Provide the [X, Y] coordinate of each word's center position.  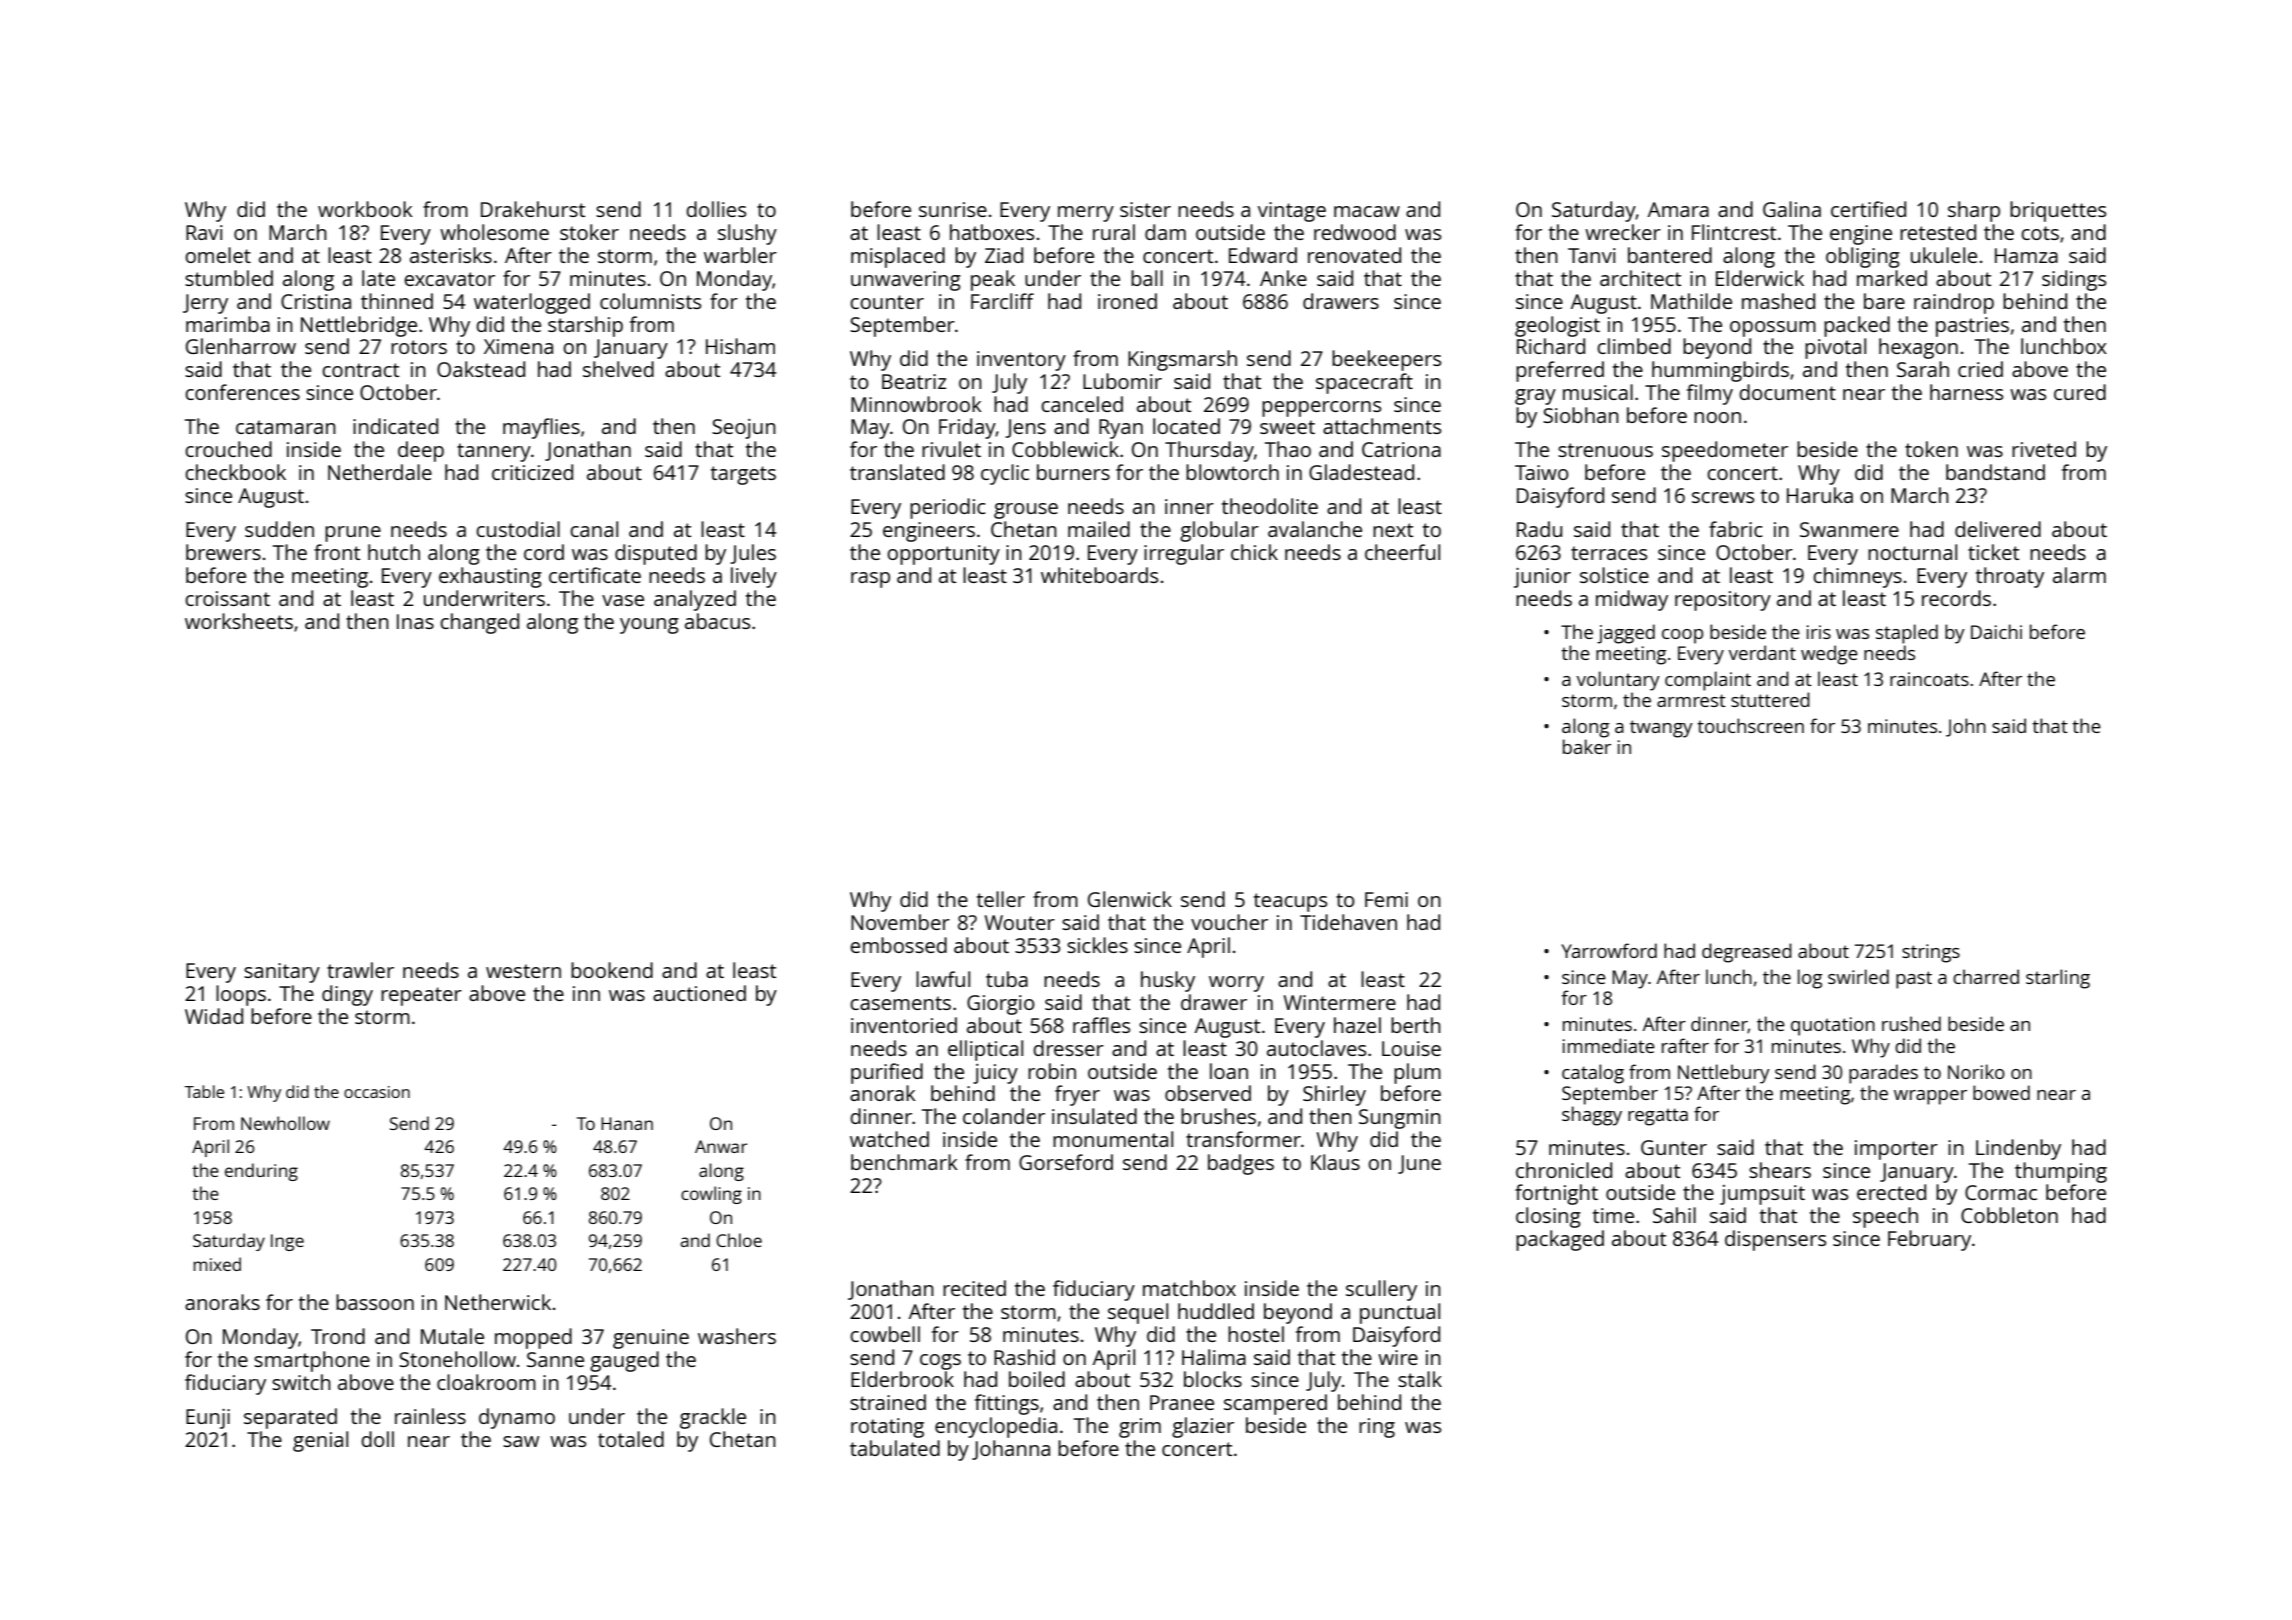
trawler [360, 970]
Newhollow [285, 1123]
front [337, 552]
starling [2058, 979]
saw [521, 1441]
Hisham [740, 346]
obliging [1863, 257]
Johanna [1011, 1450]
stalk [1420, 1379]
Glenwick [1130, 899]
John [1966, 727]
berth [1416, 1025]
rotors [419, 347]
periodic [948, 508]
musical [1598, 392]
